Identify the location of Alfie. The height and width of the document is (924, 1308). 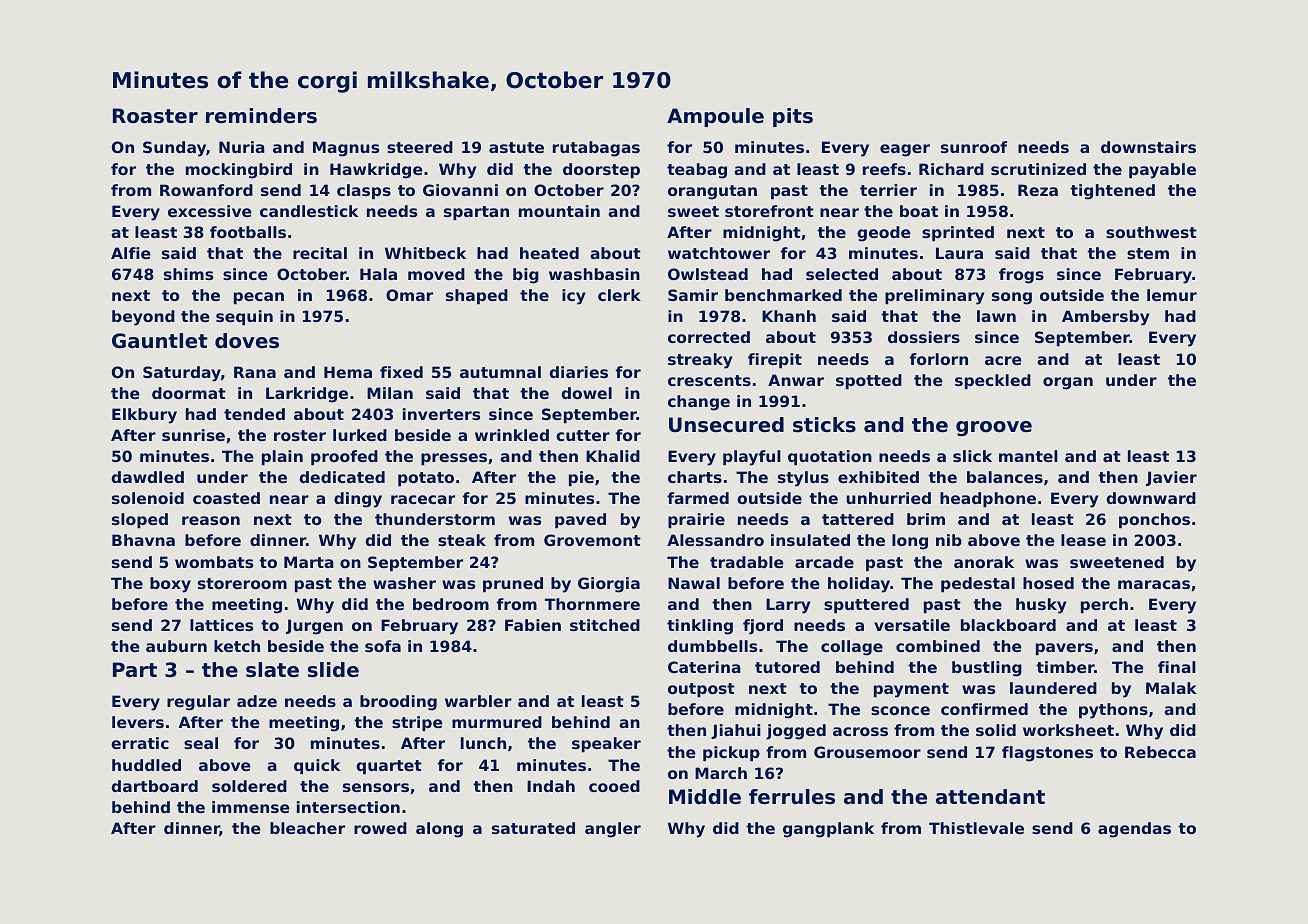
(131, 253).
